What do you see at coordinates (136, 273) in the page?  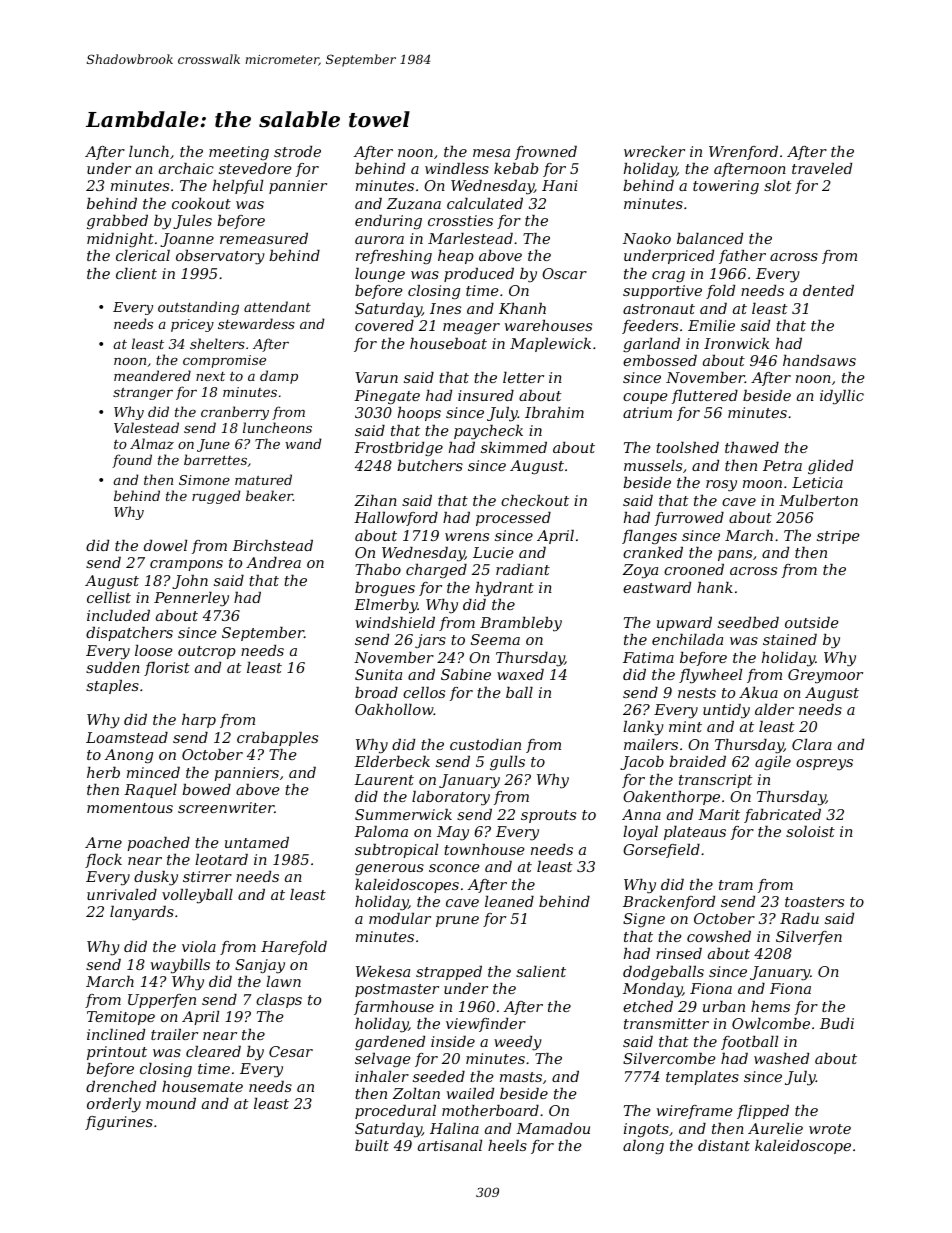 I see `client` at bounding box center [136, 273].
